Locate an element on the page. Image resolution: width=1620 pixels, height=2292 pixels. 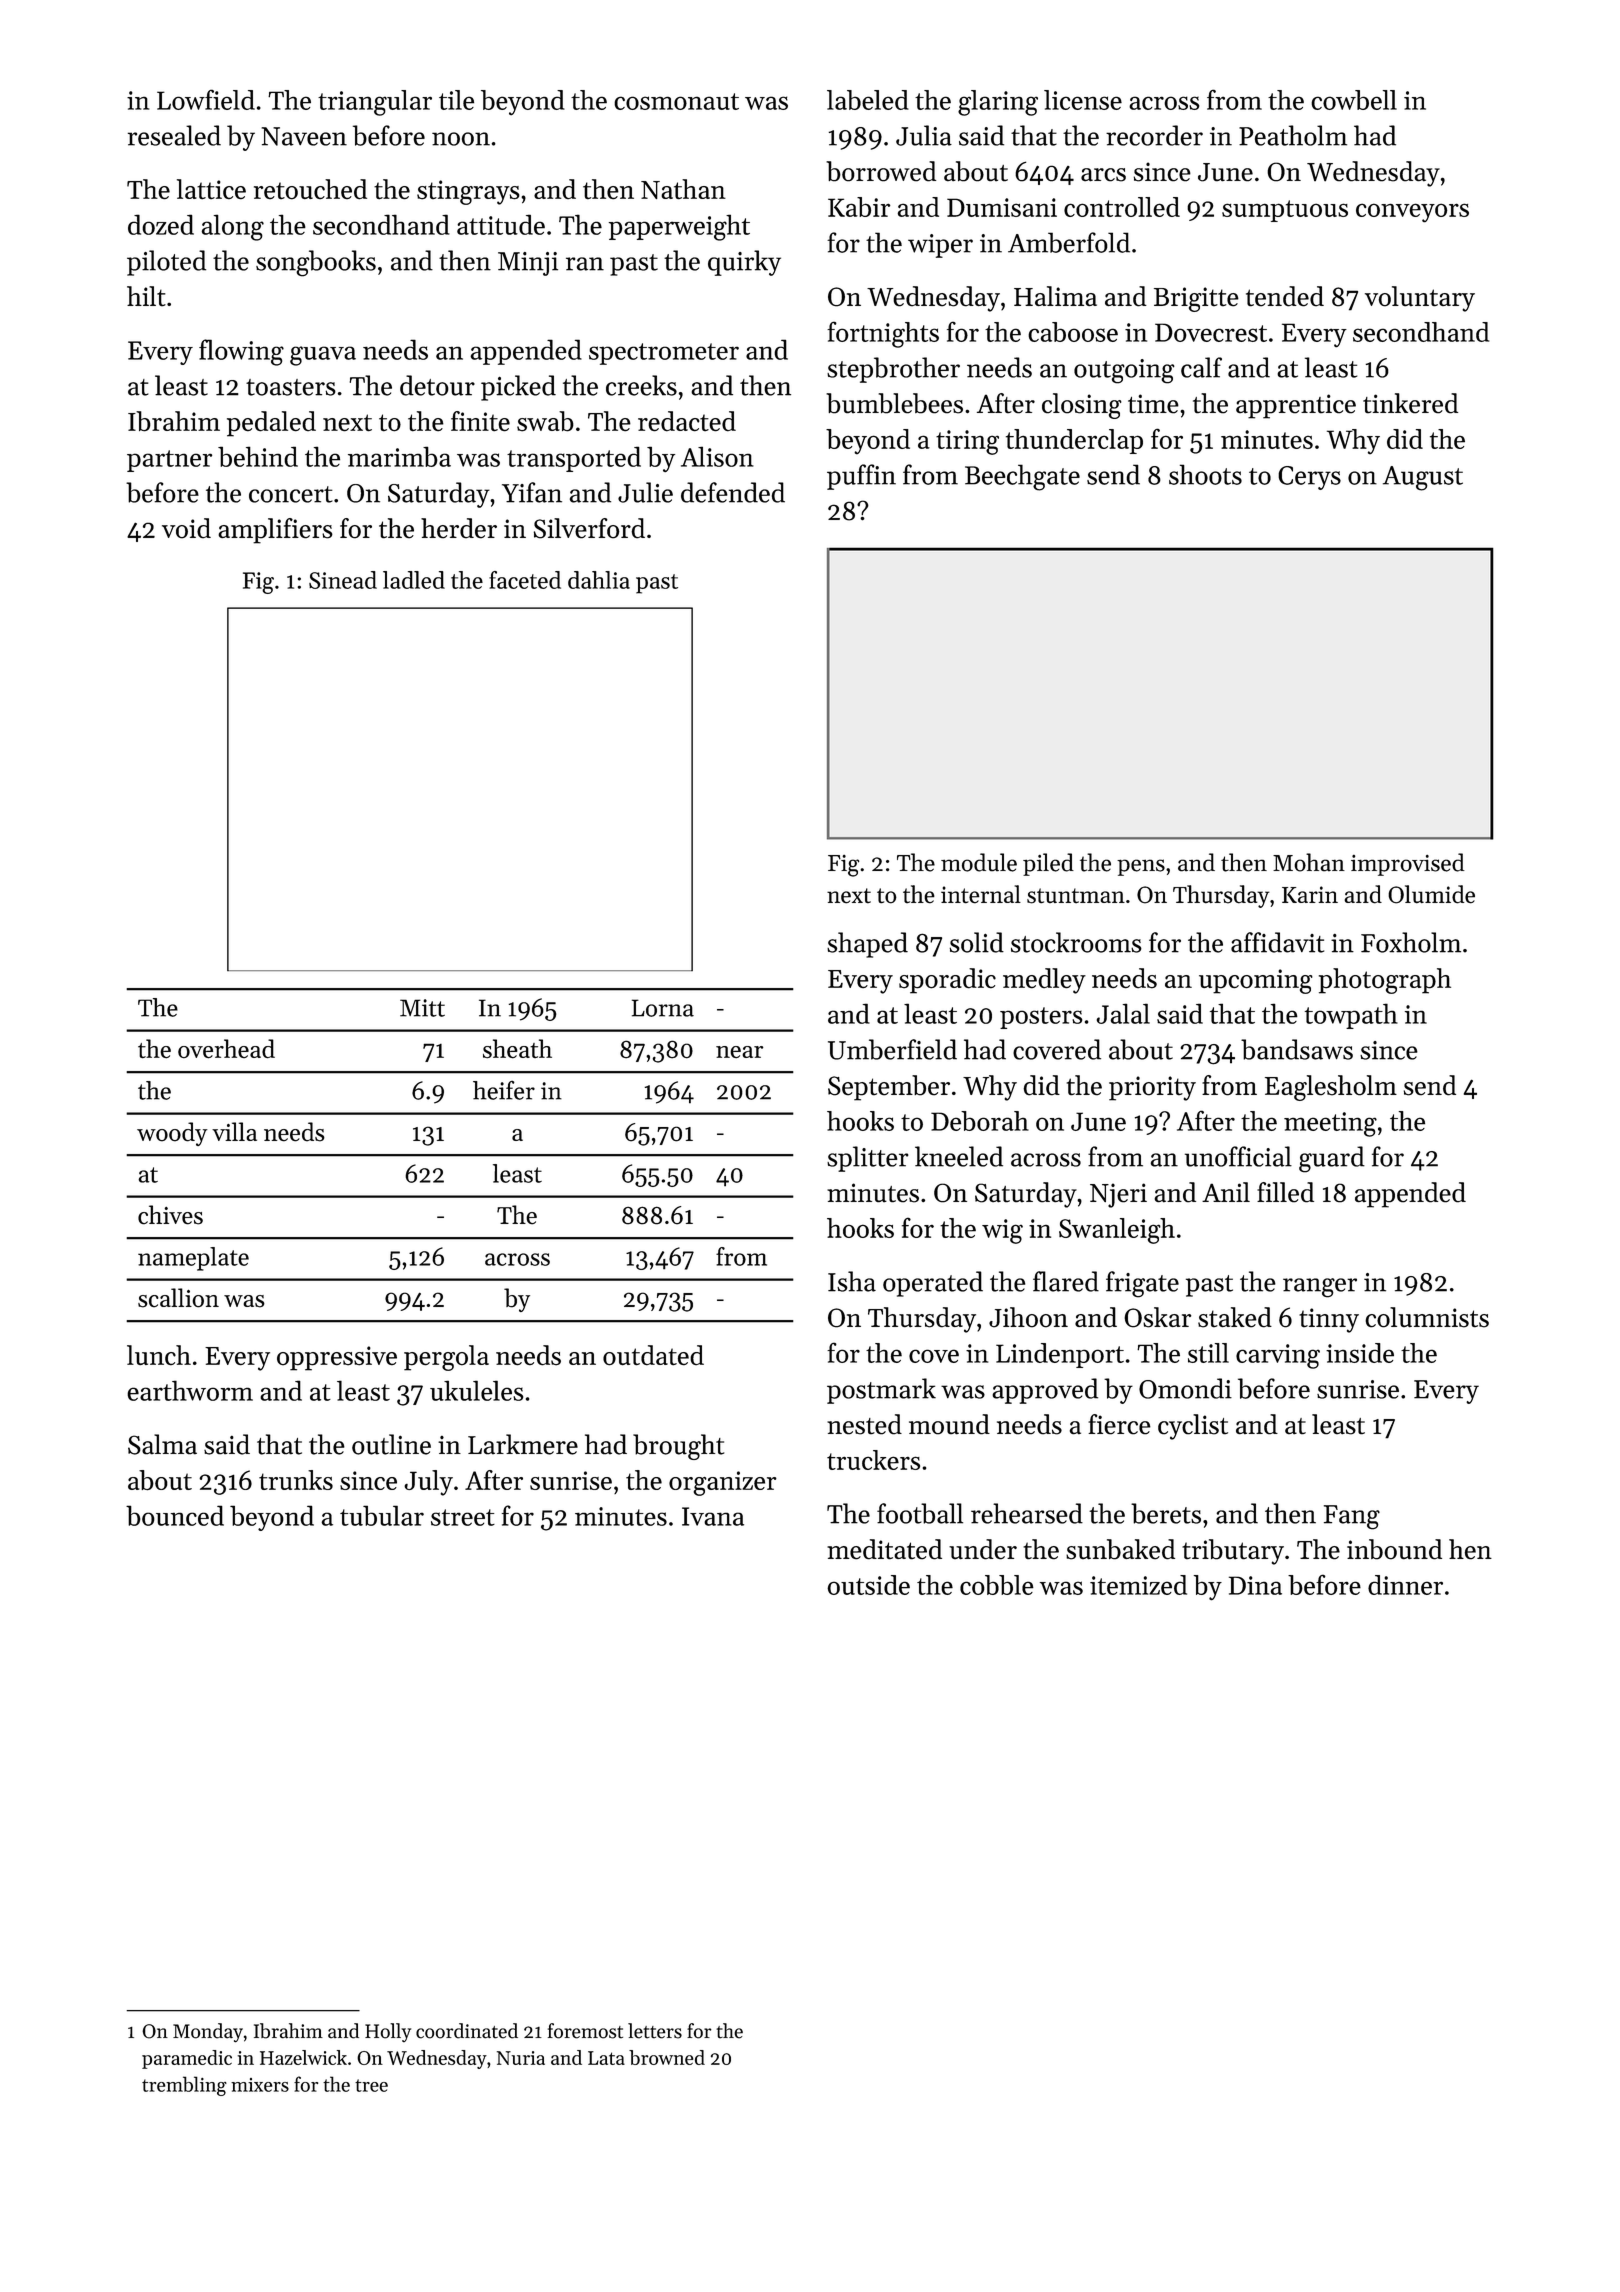
nameplate is located at coordinates (193, 1259).
